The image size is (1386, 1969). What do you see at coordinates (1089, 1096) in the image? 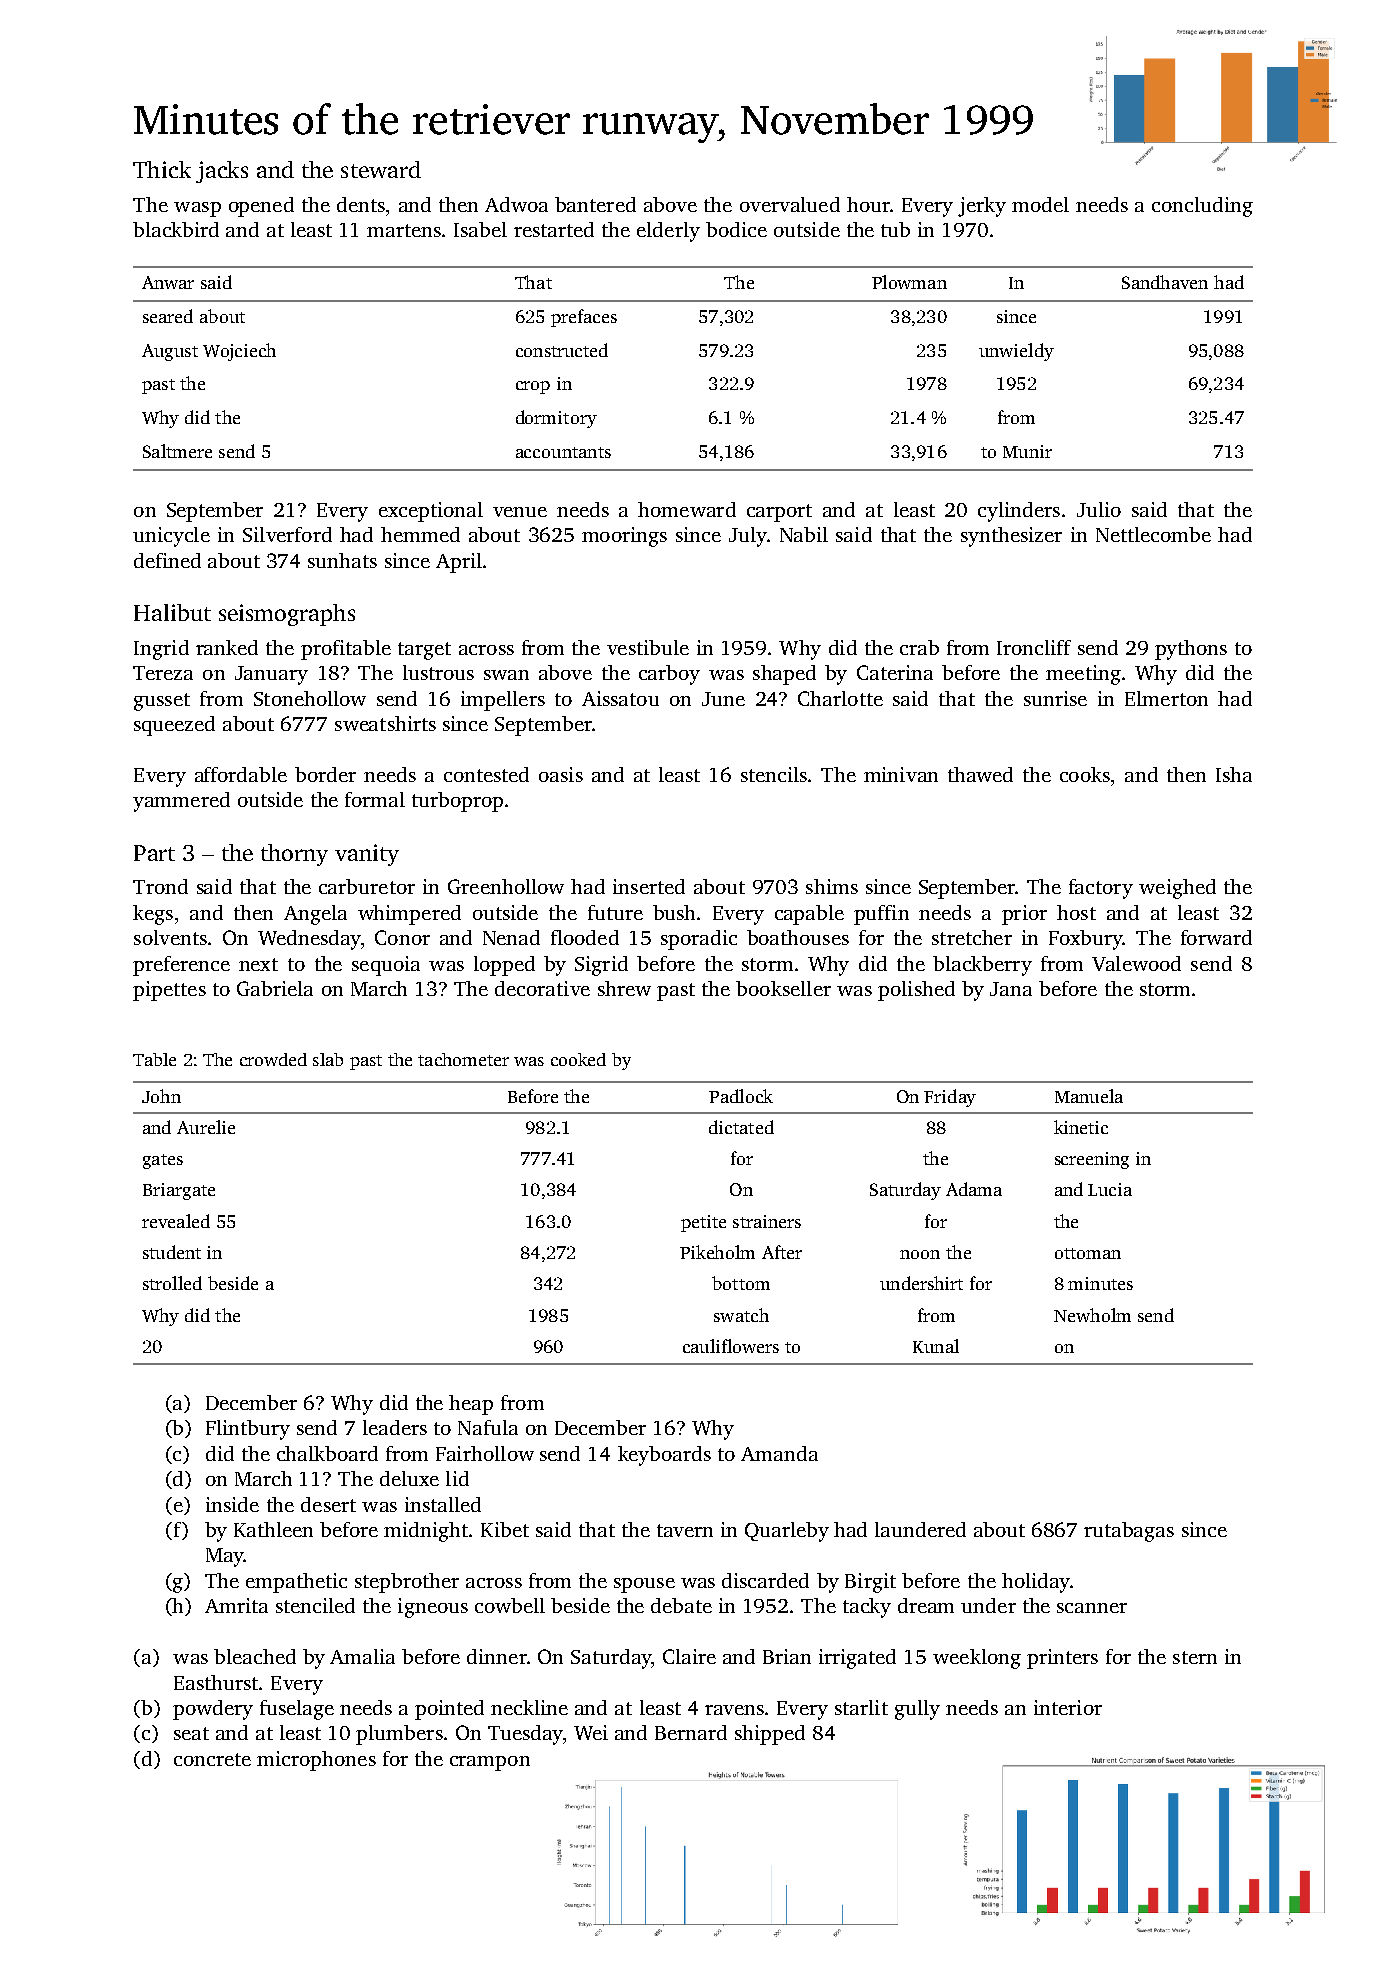
I see `Manuela` at bounding box center [1089, 1096].
